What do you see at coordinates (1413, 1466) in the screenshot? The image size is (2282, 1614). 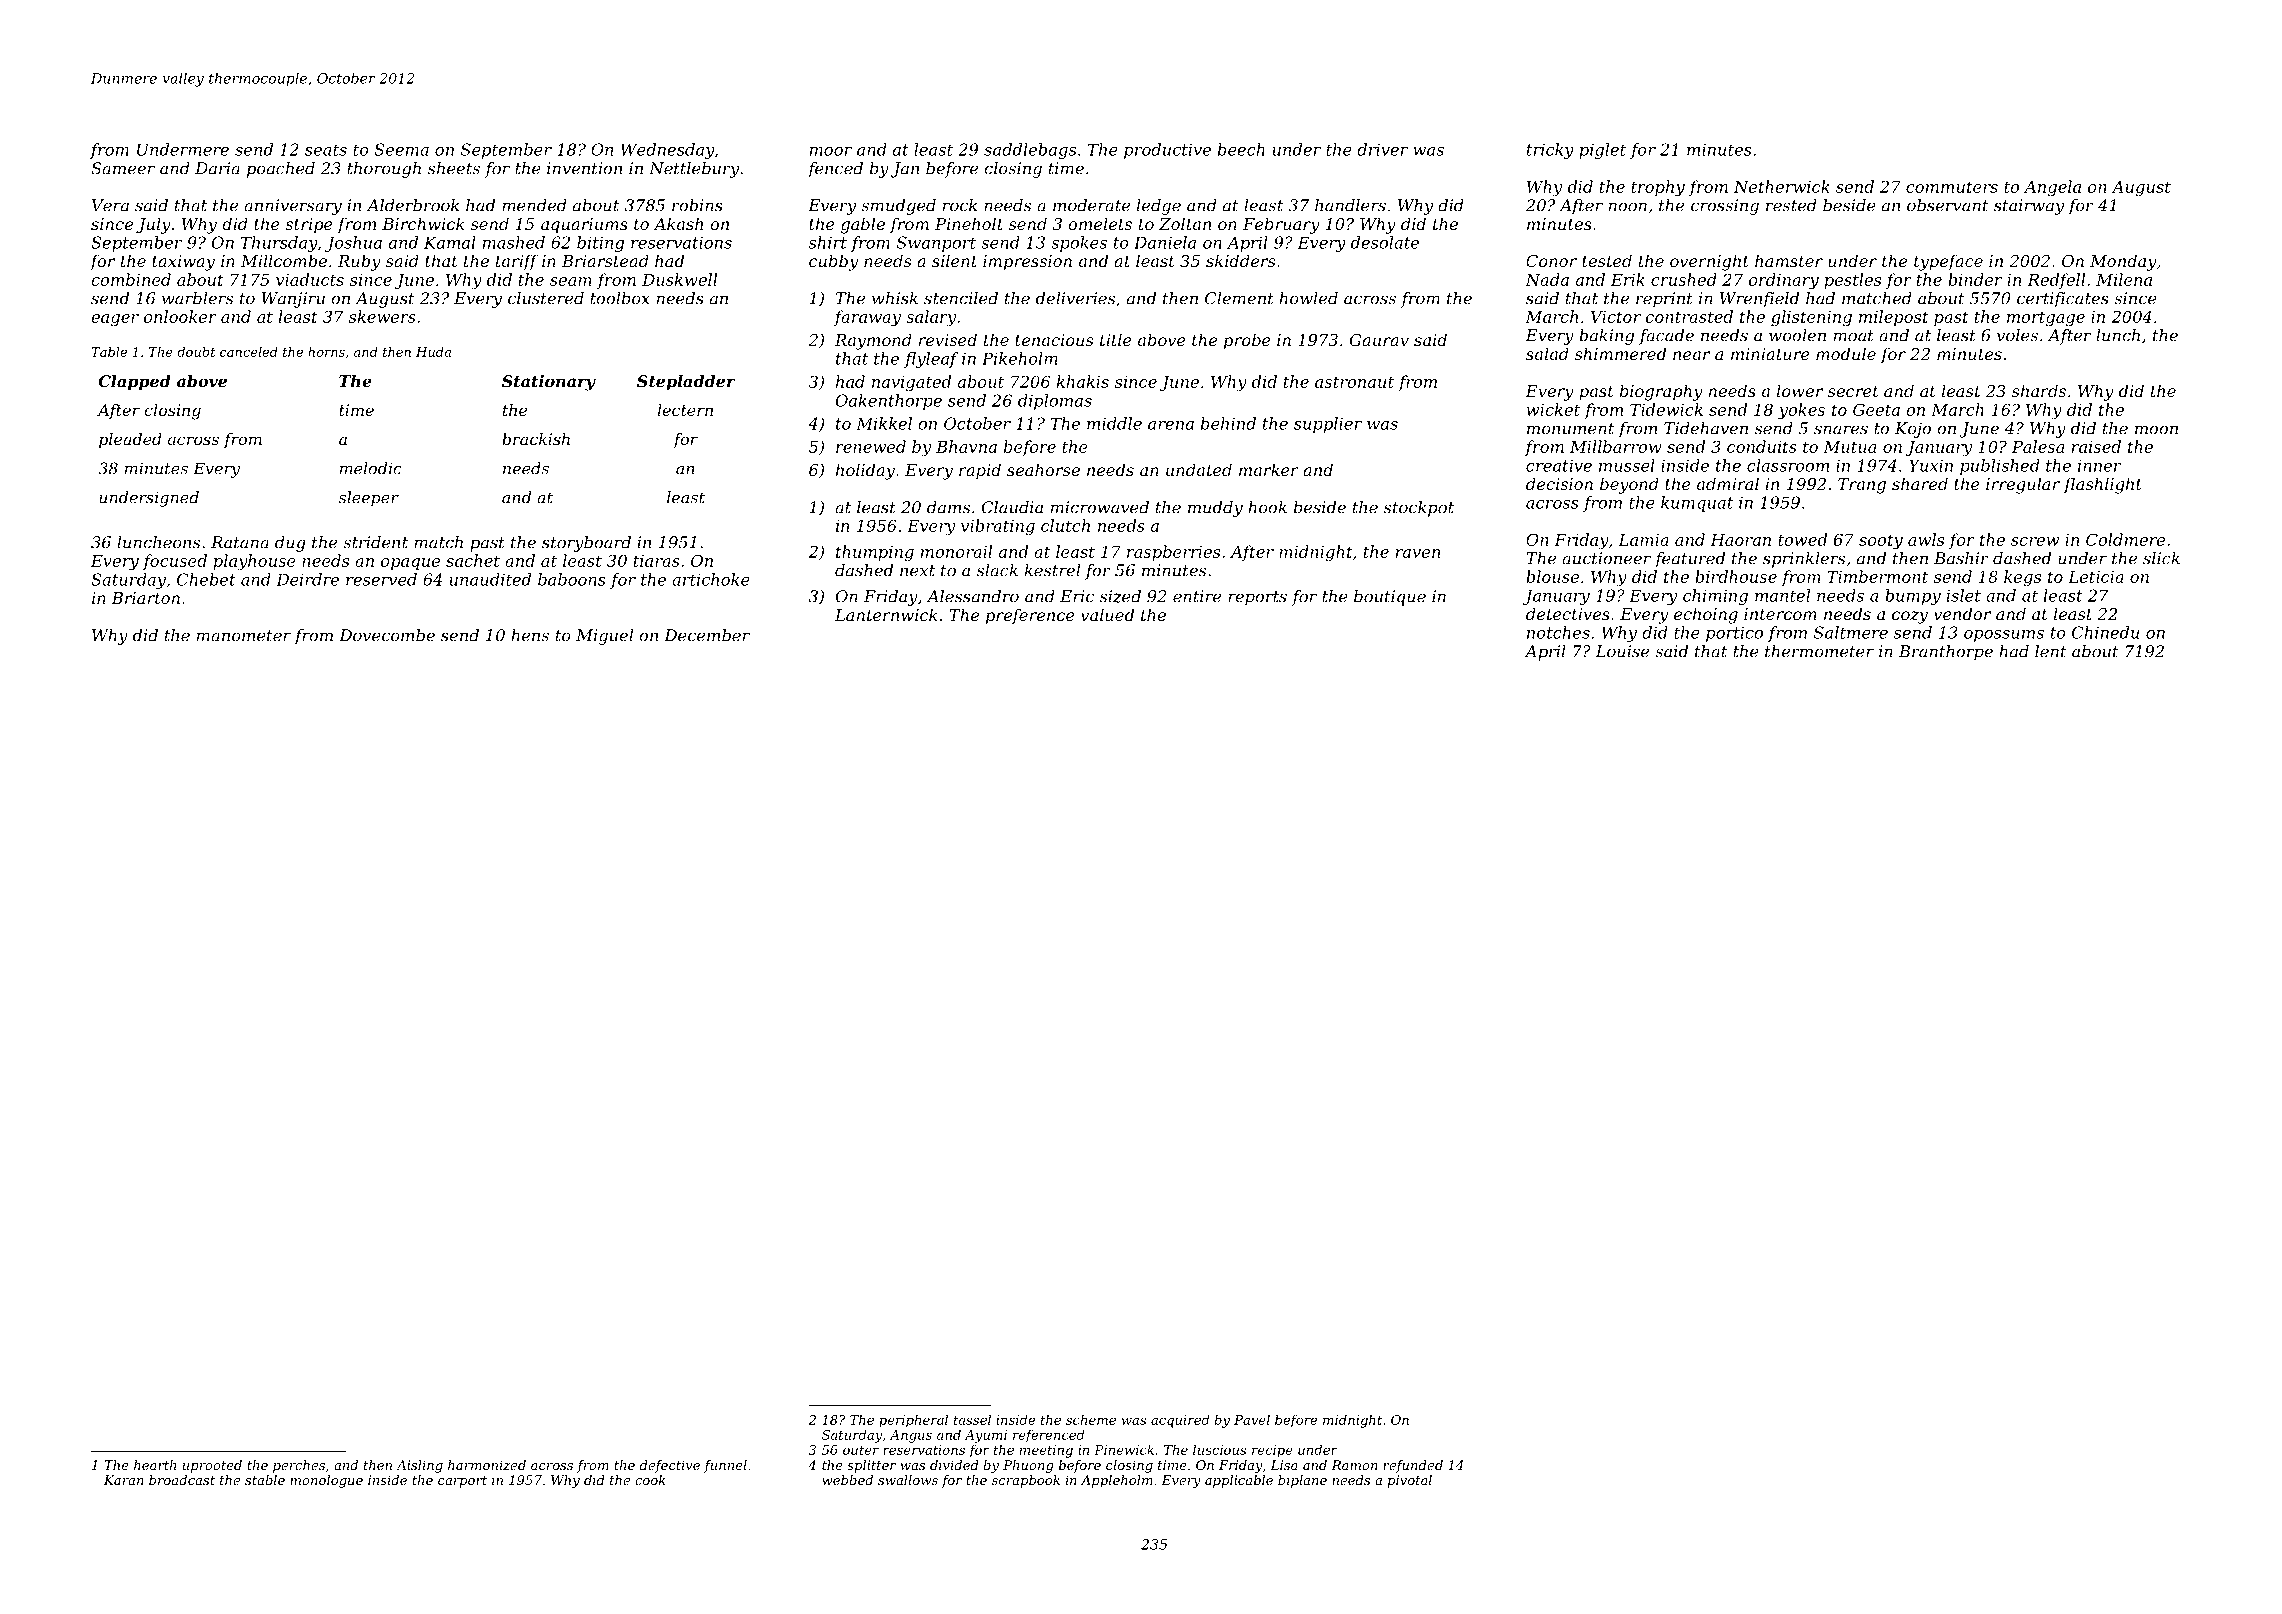 I see `refunded` at bounding box center [1413, 1466].
